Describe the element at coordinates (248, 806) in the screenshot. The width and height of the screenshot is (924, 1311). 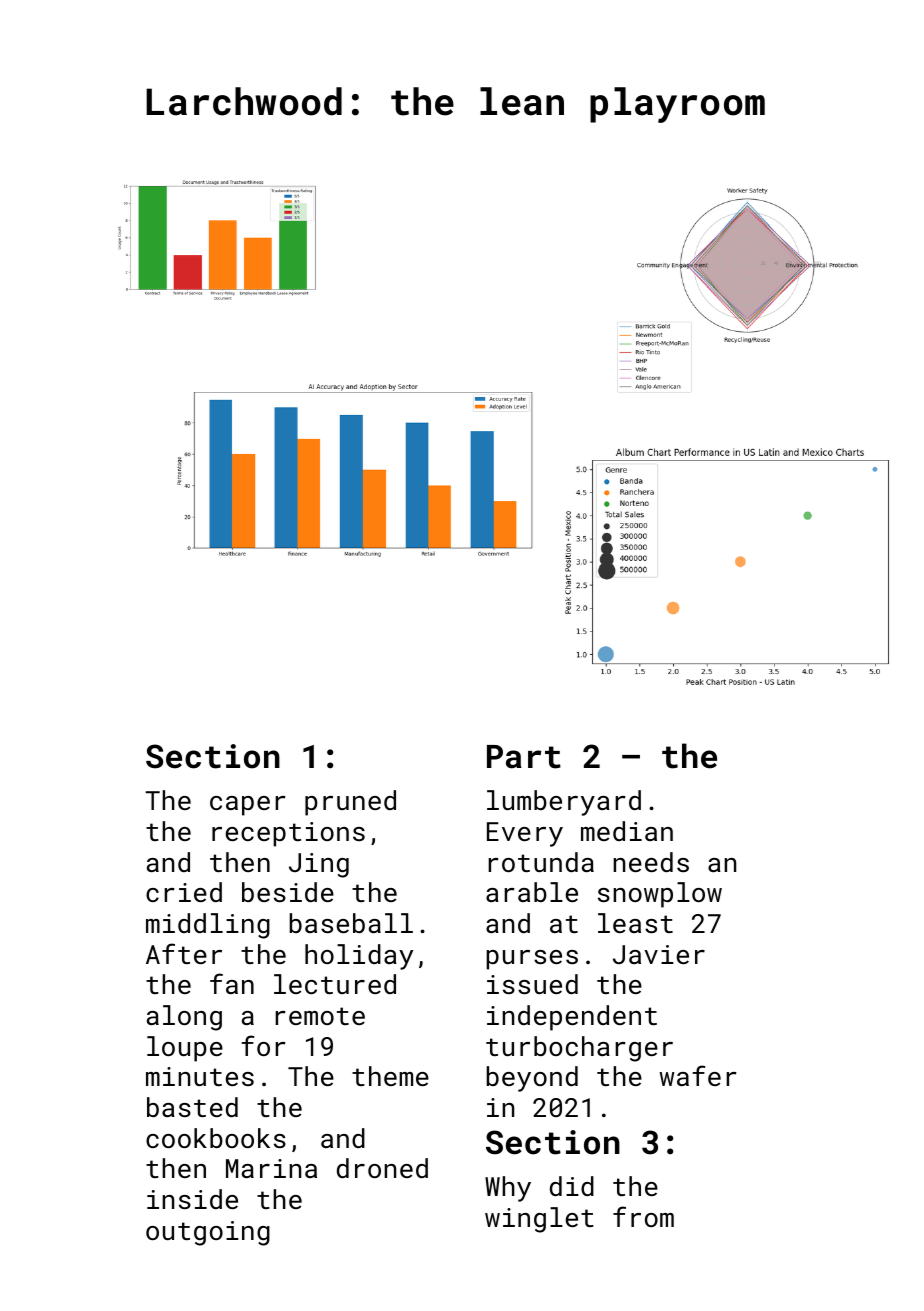
I see `caper` at that location.
